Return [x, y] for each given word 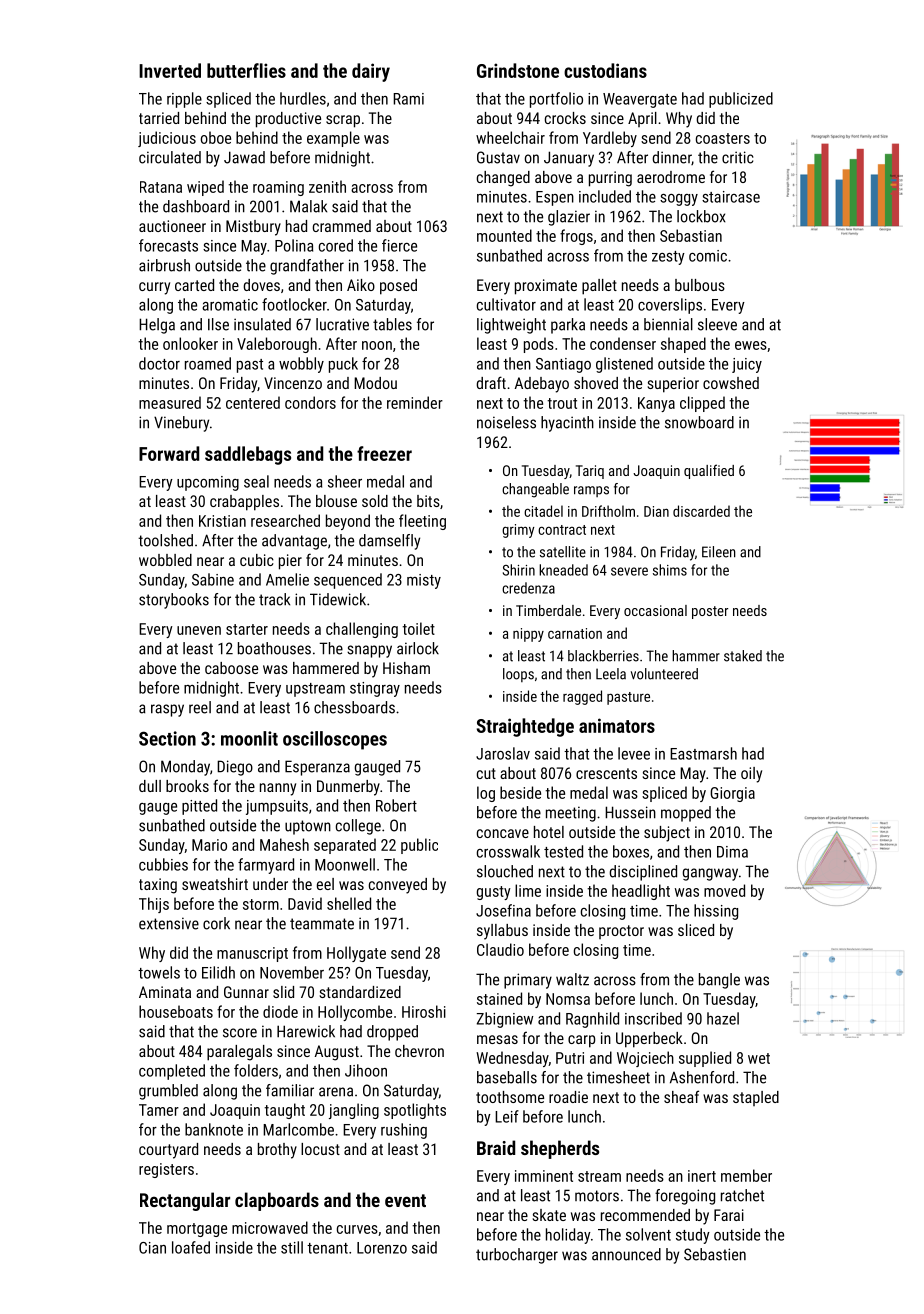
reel [200, 707]
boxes [631, 851]
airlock [418, 648]
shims [670, 570]
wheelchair [510, 137]
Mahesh [284, 844]
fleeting [422, 522]
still [292, 1247]
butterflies [246, 70]
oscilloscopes [335, 740]
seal [256, 481]
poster [710, 612]
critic [737, 157]
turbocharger [517, 1256]
